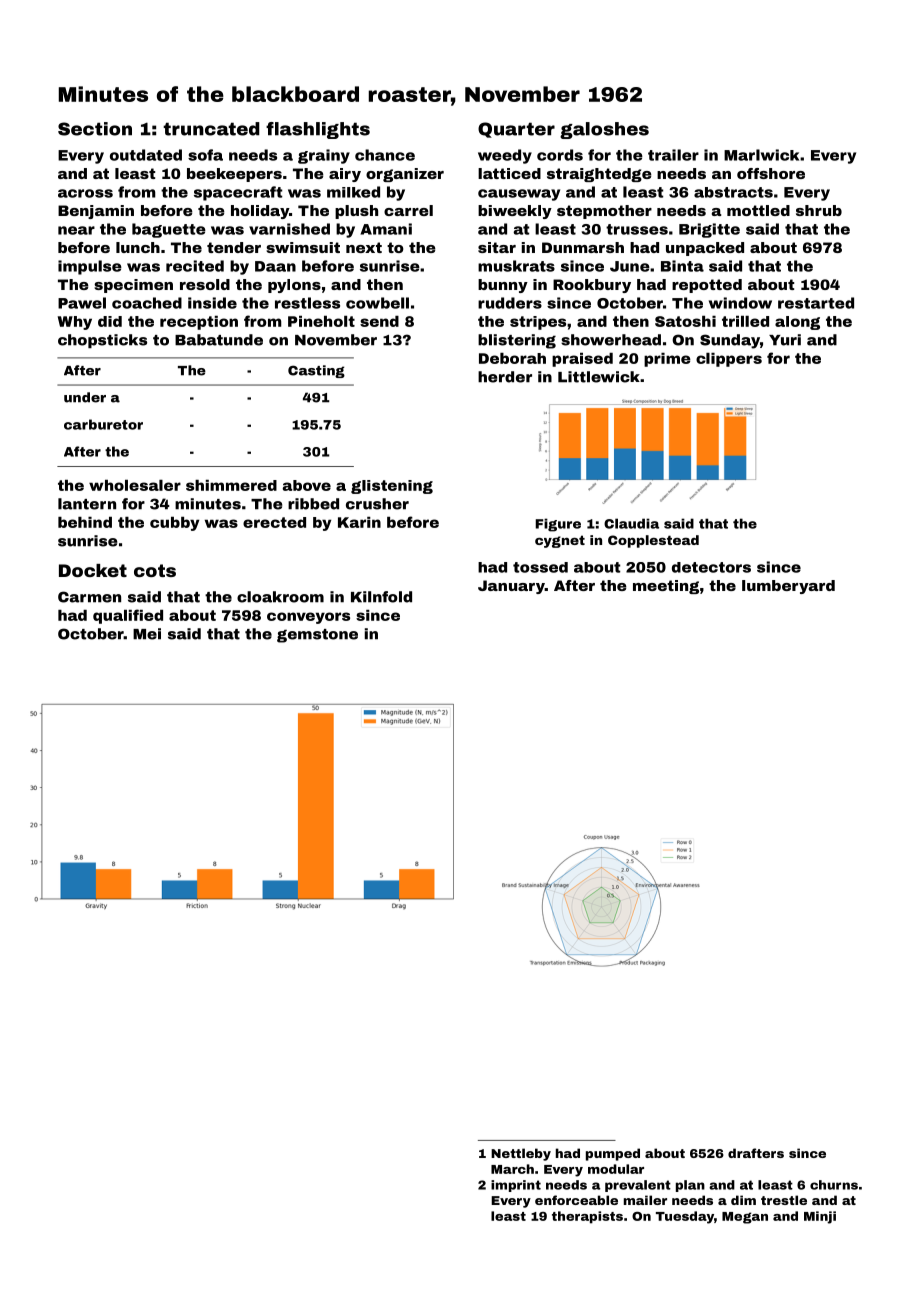 The width and height of the image is (924, 1308). I want to click on carburetor, so click(103, 424).
